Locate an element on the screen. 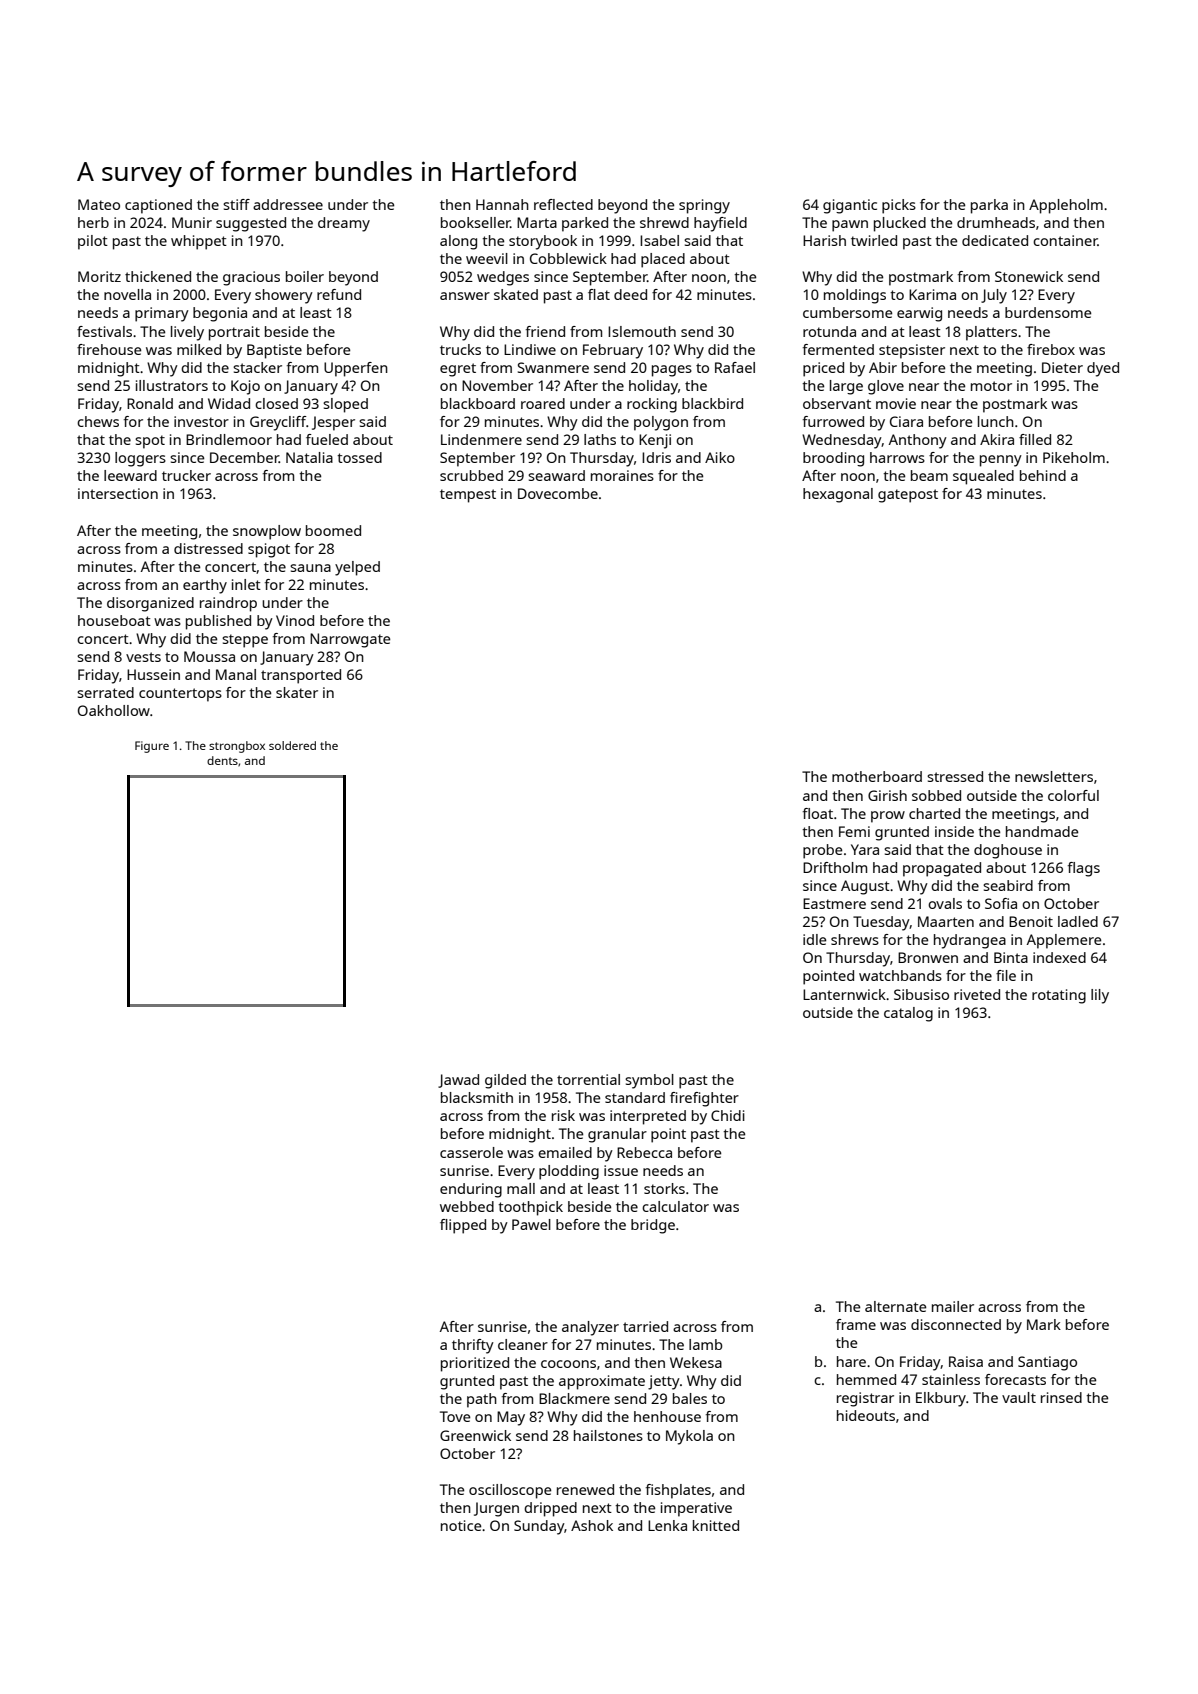 The width and height of the screenshot is (1198, 1694). picks is located at coordinates (899, 206).
